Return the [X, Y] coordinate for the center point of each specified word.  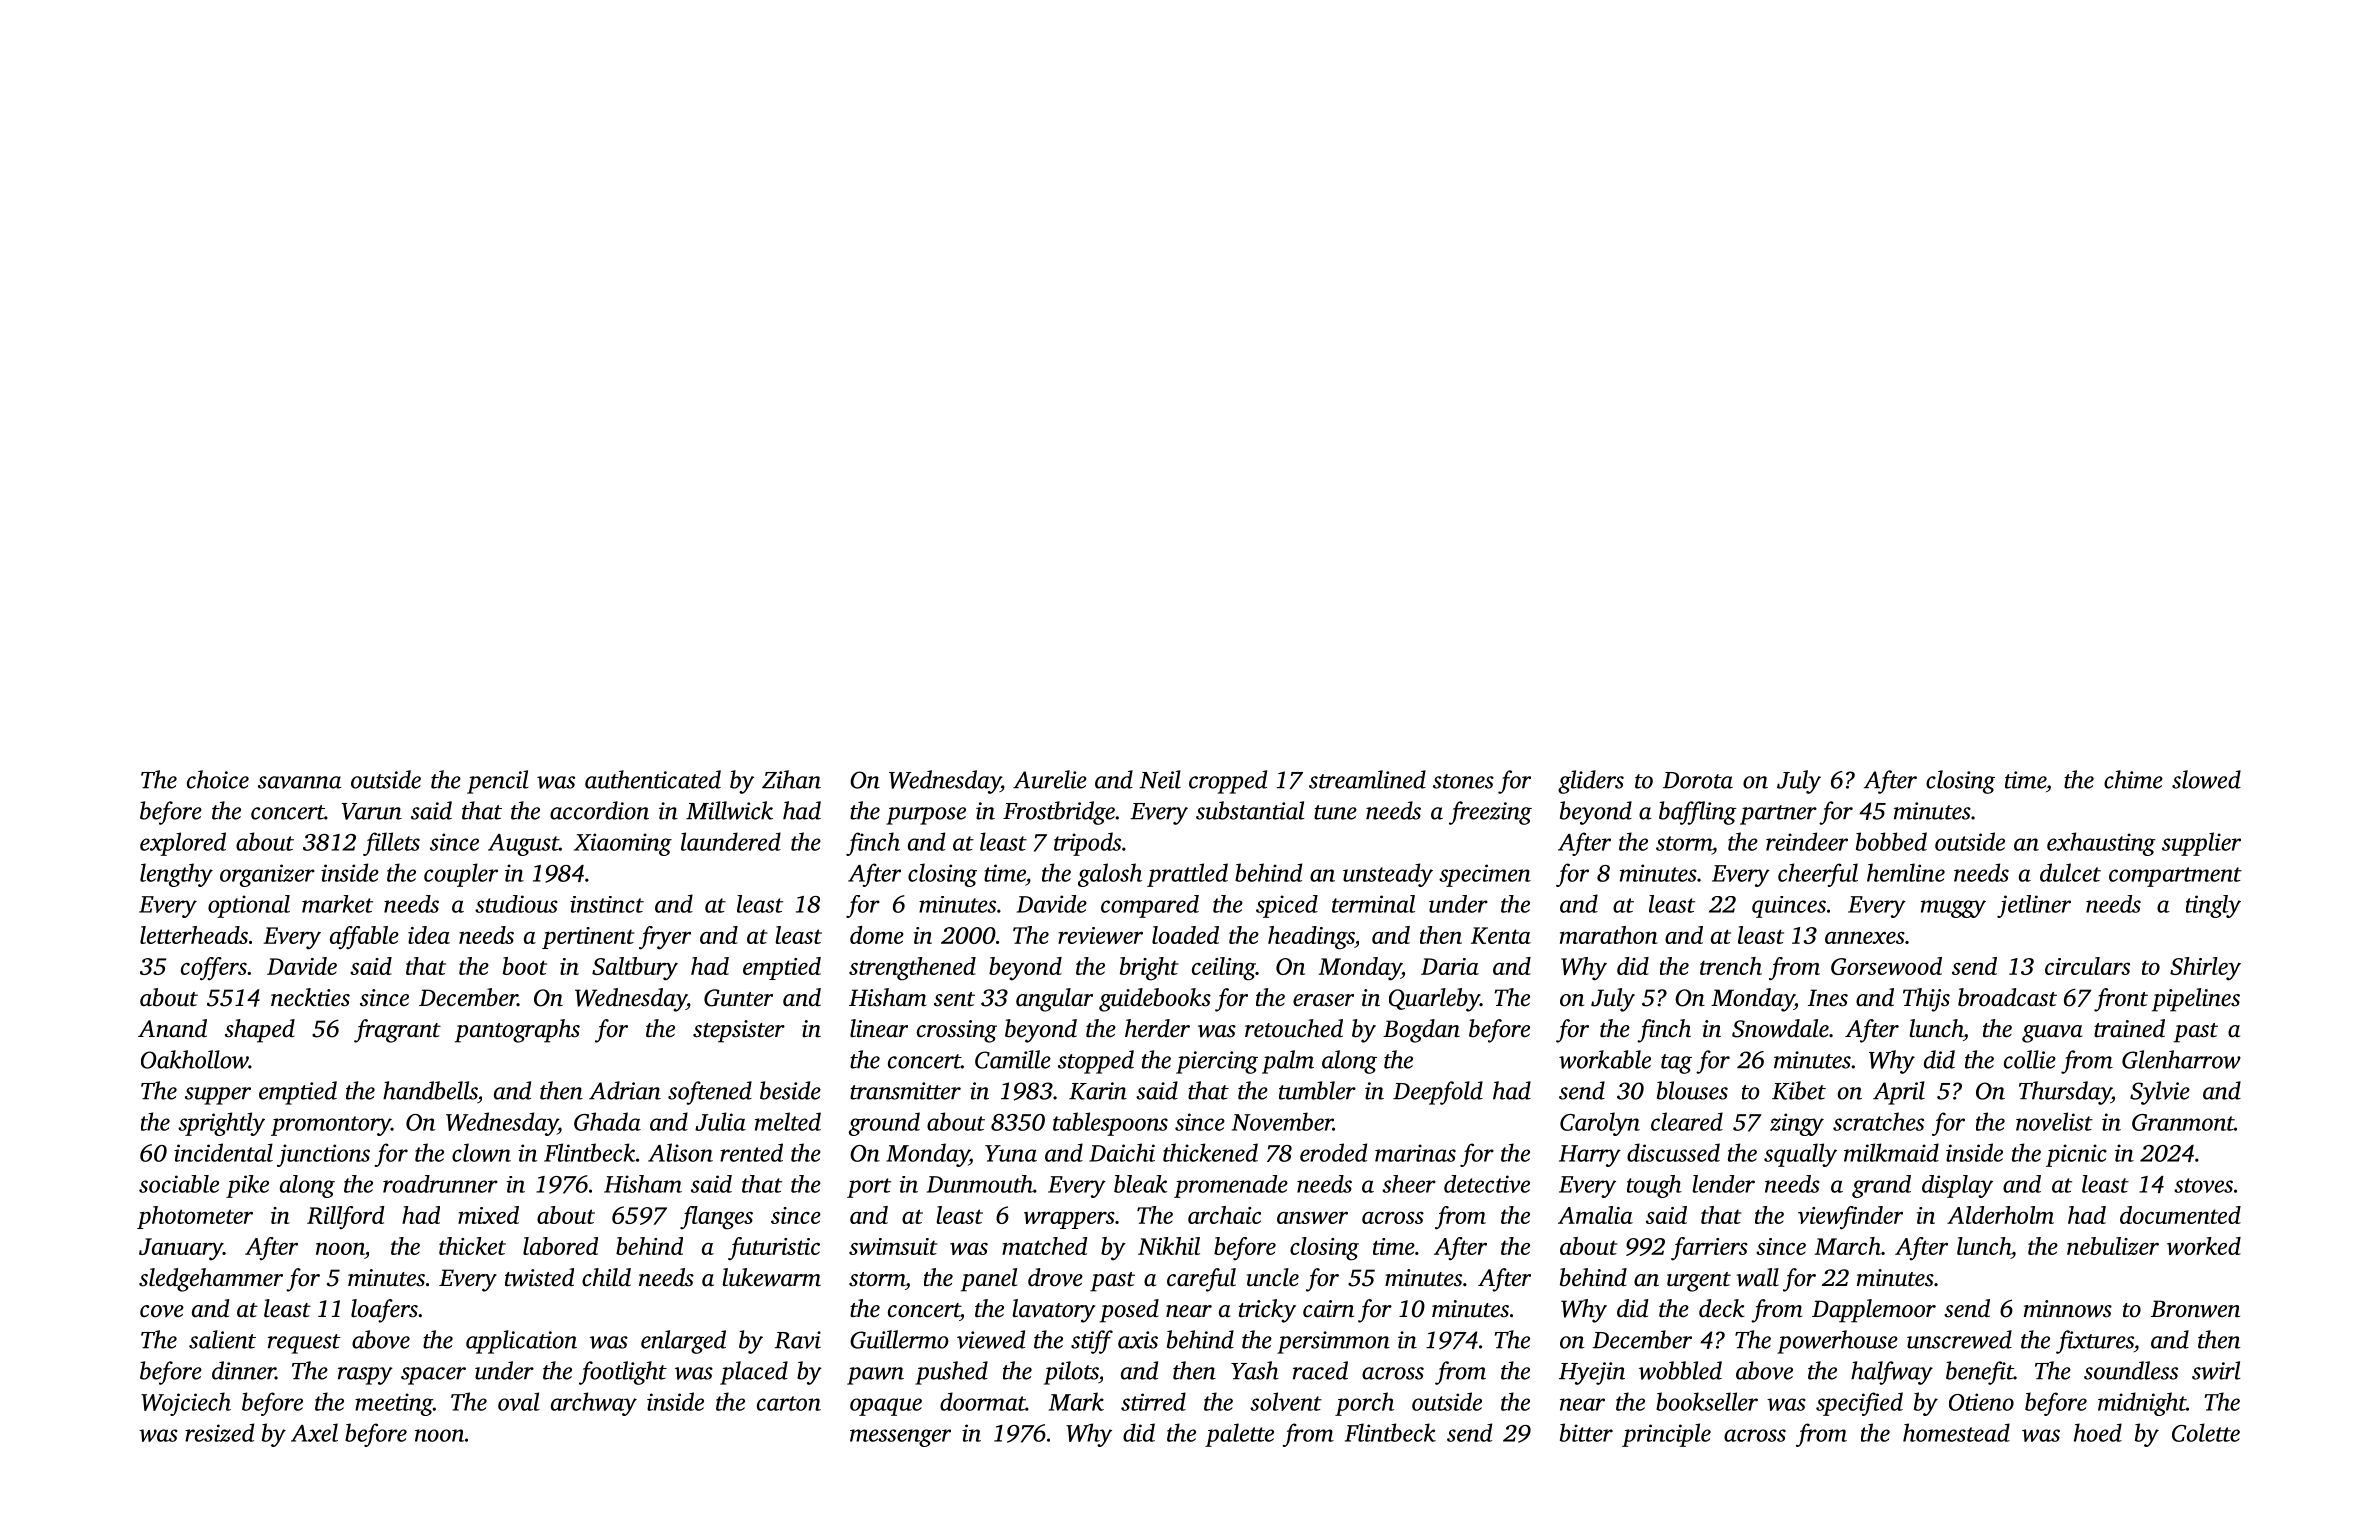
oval [519, 1401]
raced [1320, 1370]
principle [1666, 1435]
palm [1288, 1062]
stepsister [739, 1031]
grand [1881, 1186]
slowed [2206, 779]
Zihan [791, 779]
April [1899, 1093]
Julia [720, 1121]
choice [218, 779]
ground [884, 1124]
